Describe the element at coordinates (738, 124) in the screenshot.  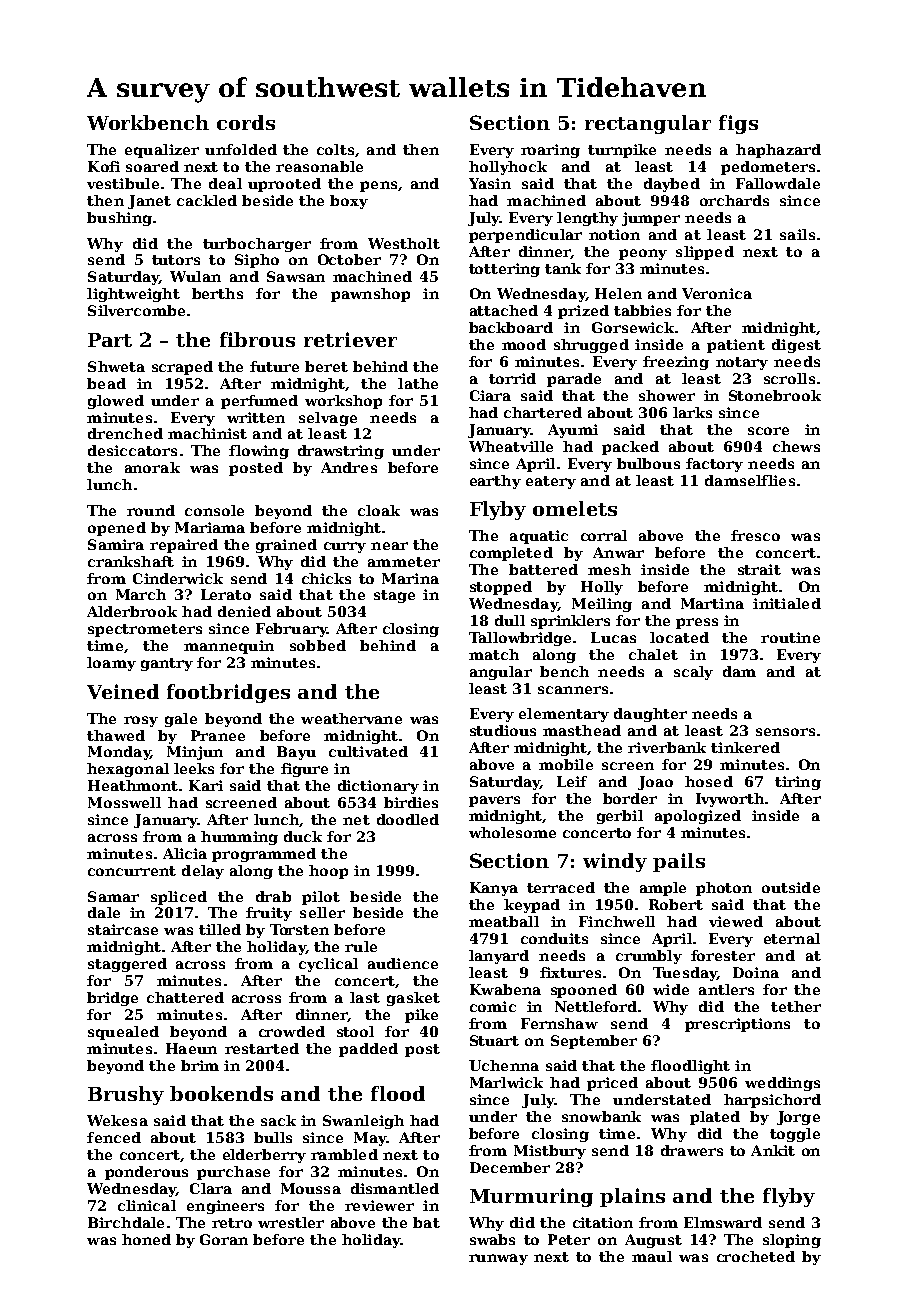
I see `figs` at that location.
